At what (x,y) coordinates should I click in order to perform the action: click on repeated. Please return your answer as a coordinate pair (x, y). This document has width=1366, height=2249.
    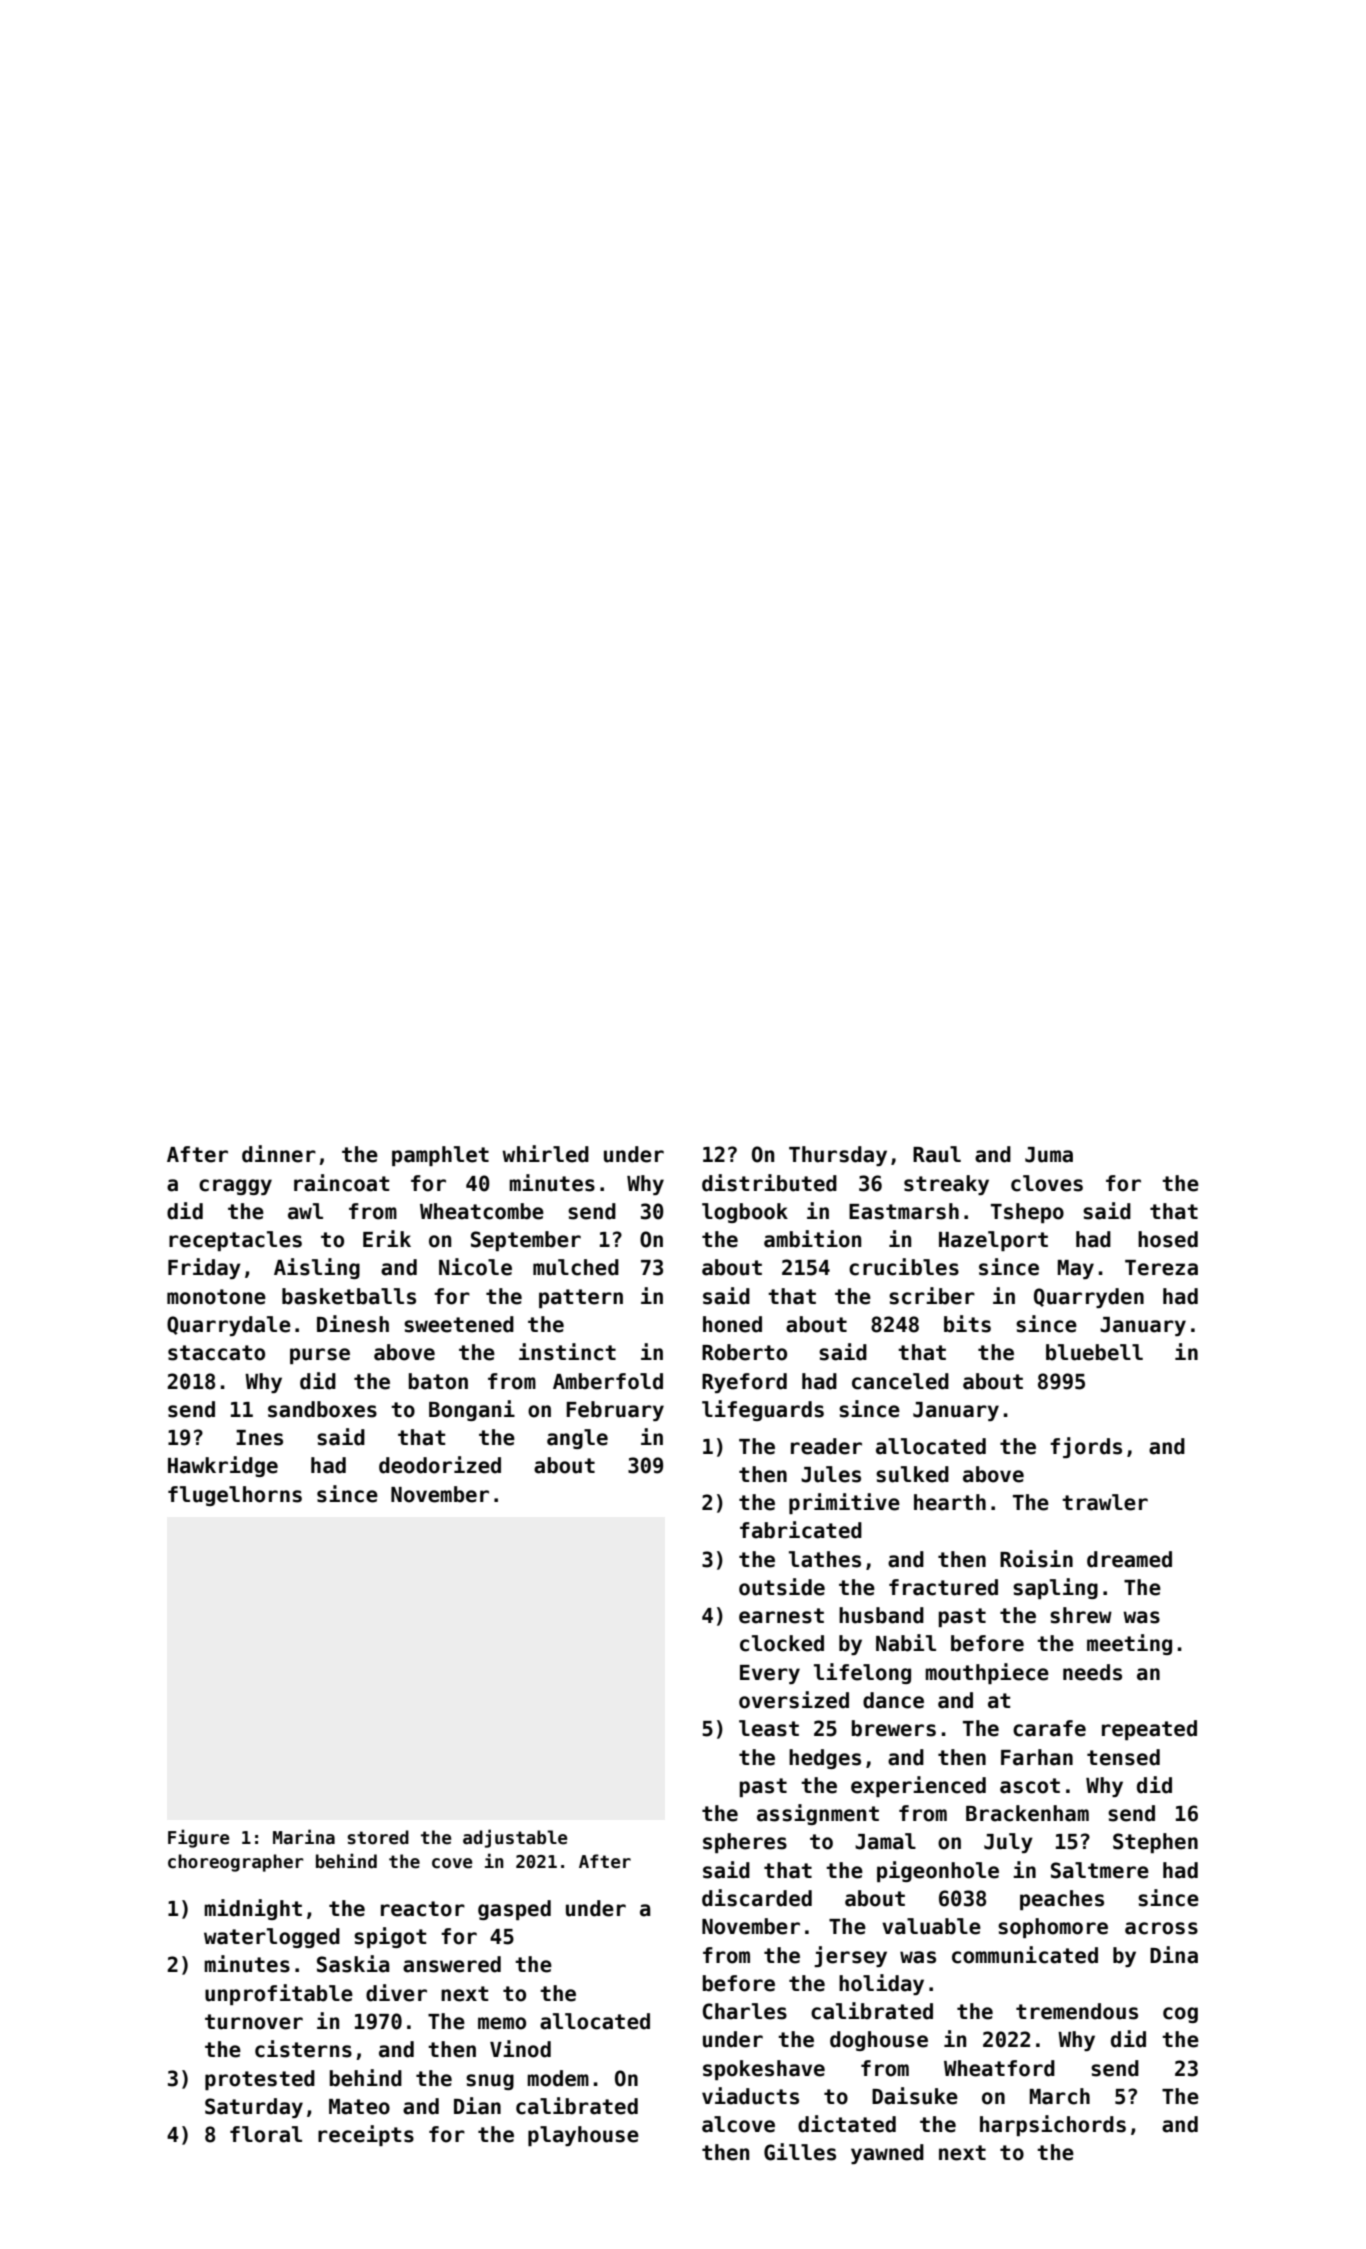
    Looking at the image, I should click on (1149, 1730).
